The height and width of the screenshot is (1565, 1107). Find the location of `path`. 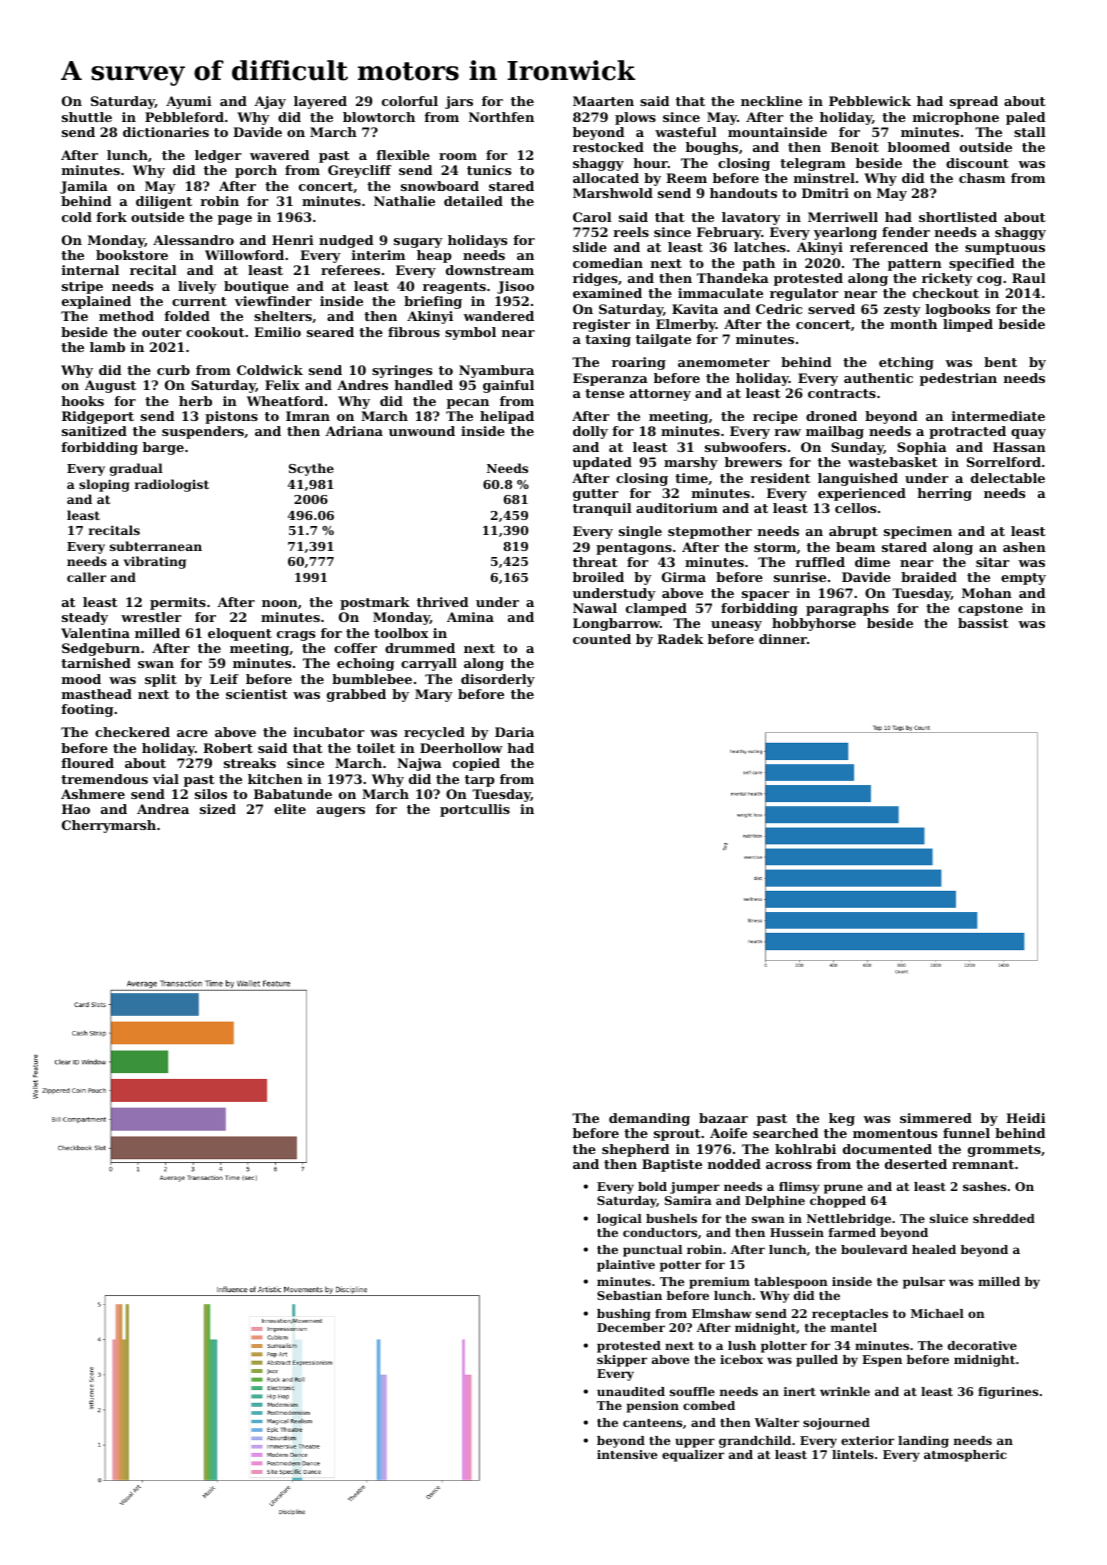

path is located at coordinates (759, 264).
